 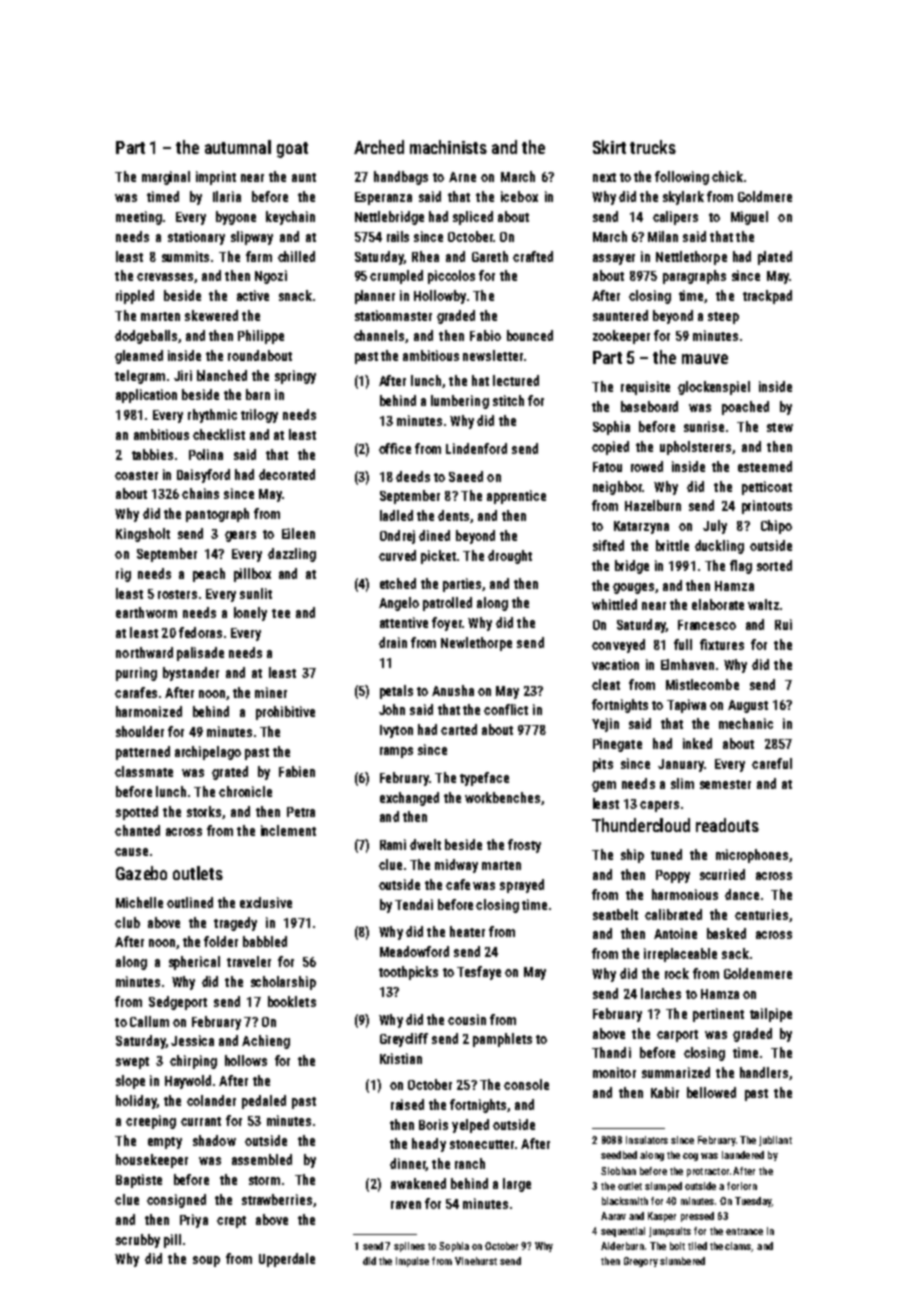 What do you see at coordinates (440, 297) in the screenshot?
I see `Hollowby` at bounding box center [440, 297].
